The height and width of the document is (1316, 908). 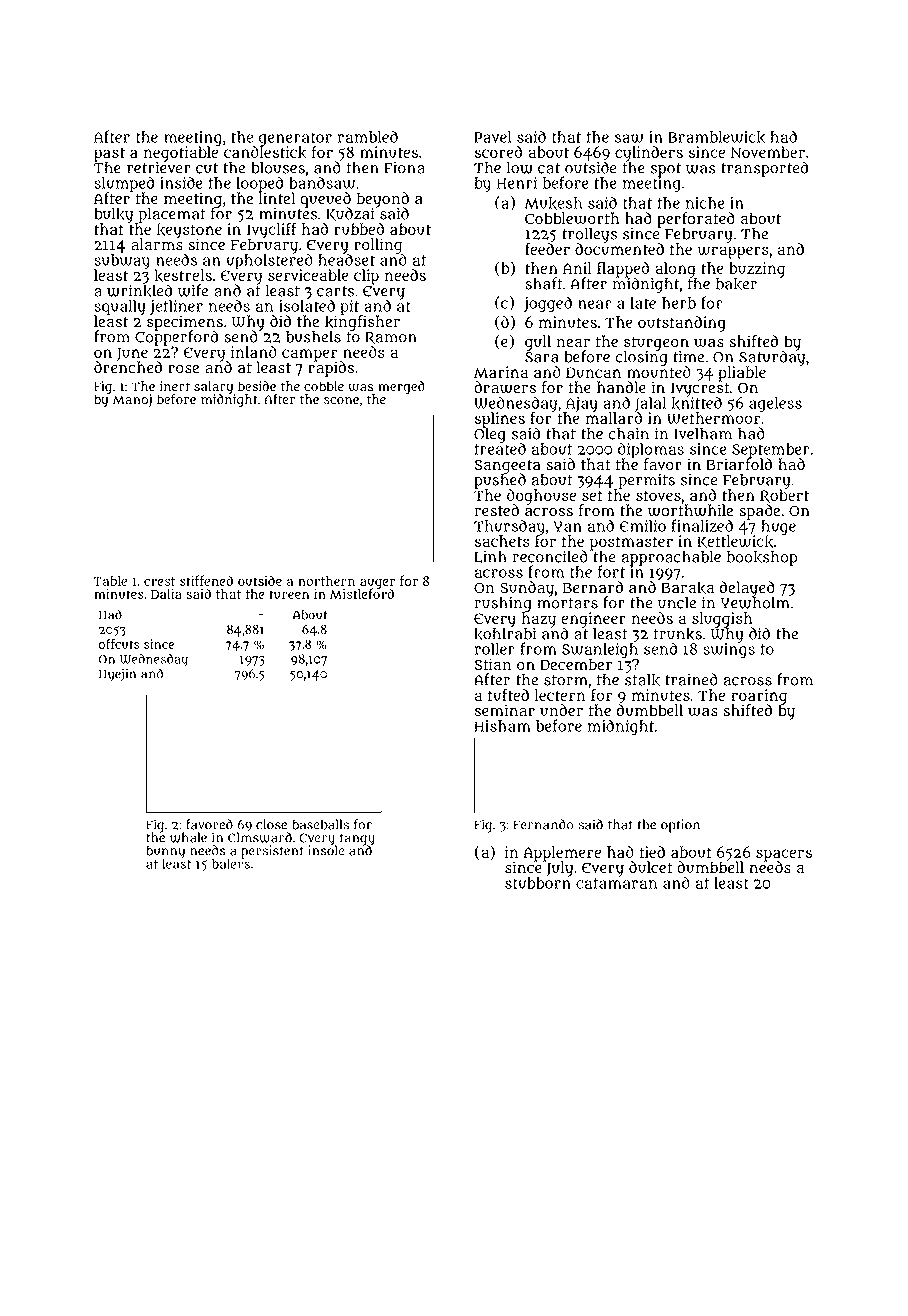 I want to click on spacers, so click(x=784, y=855).
